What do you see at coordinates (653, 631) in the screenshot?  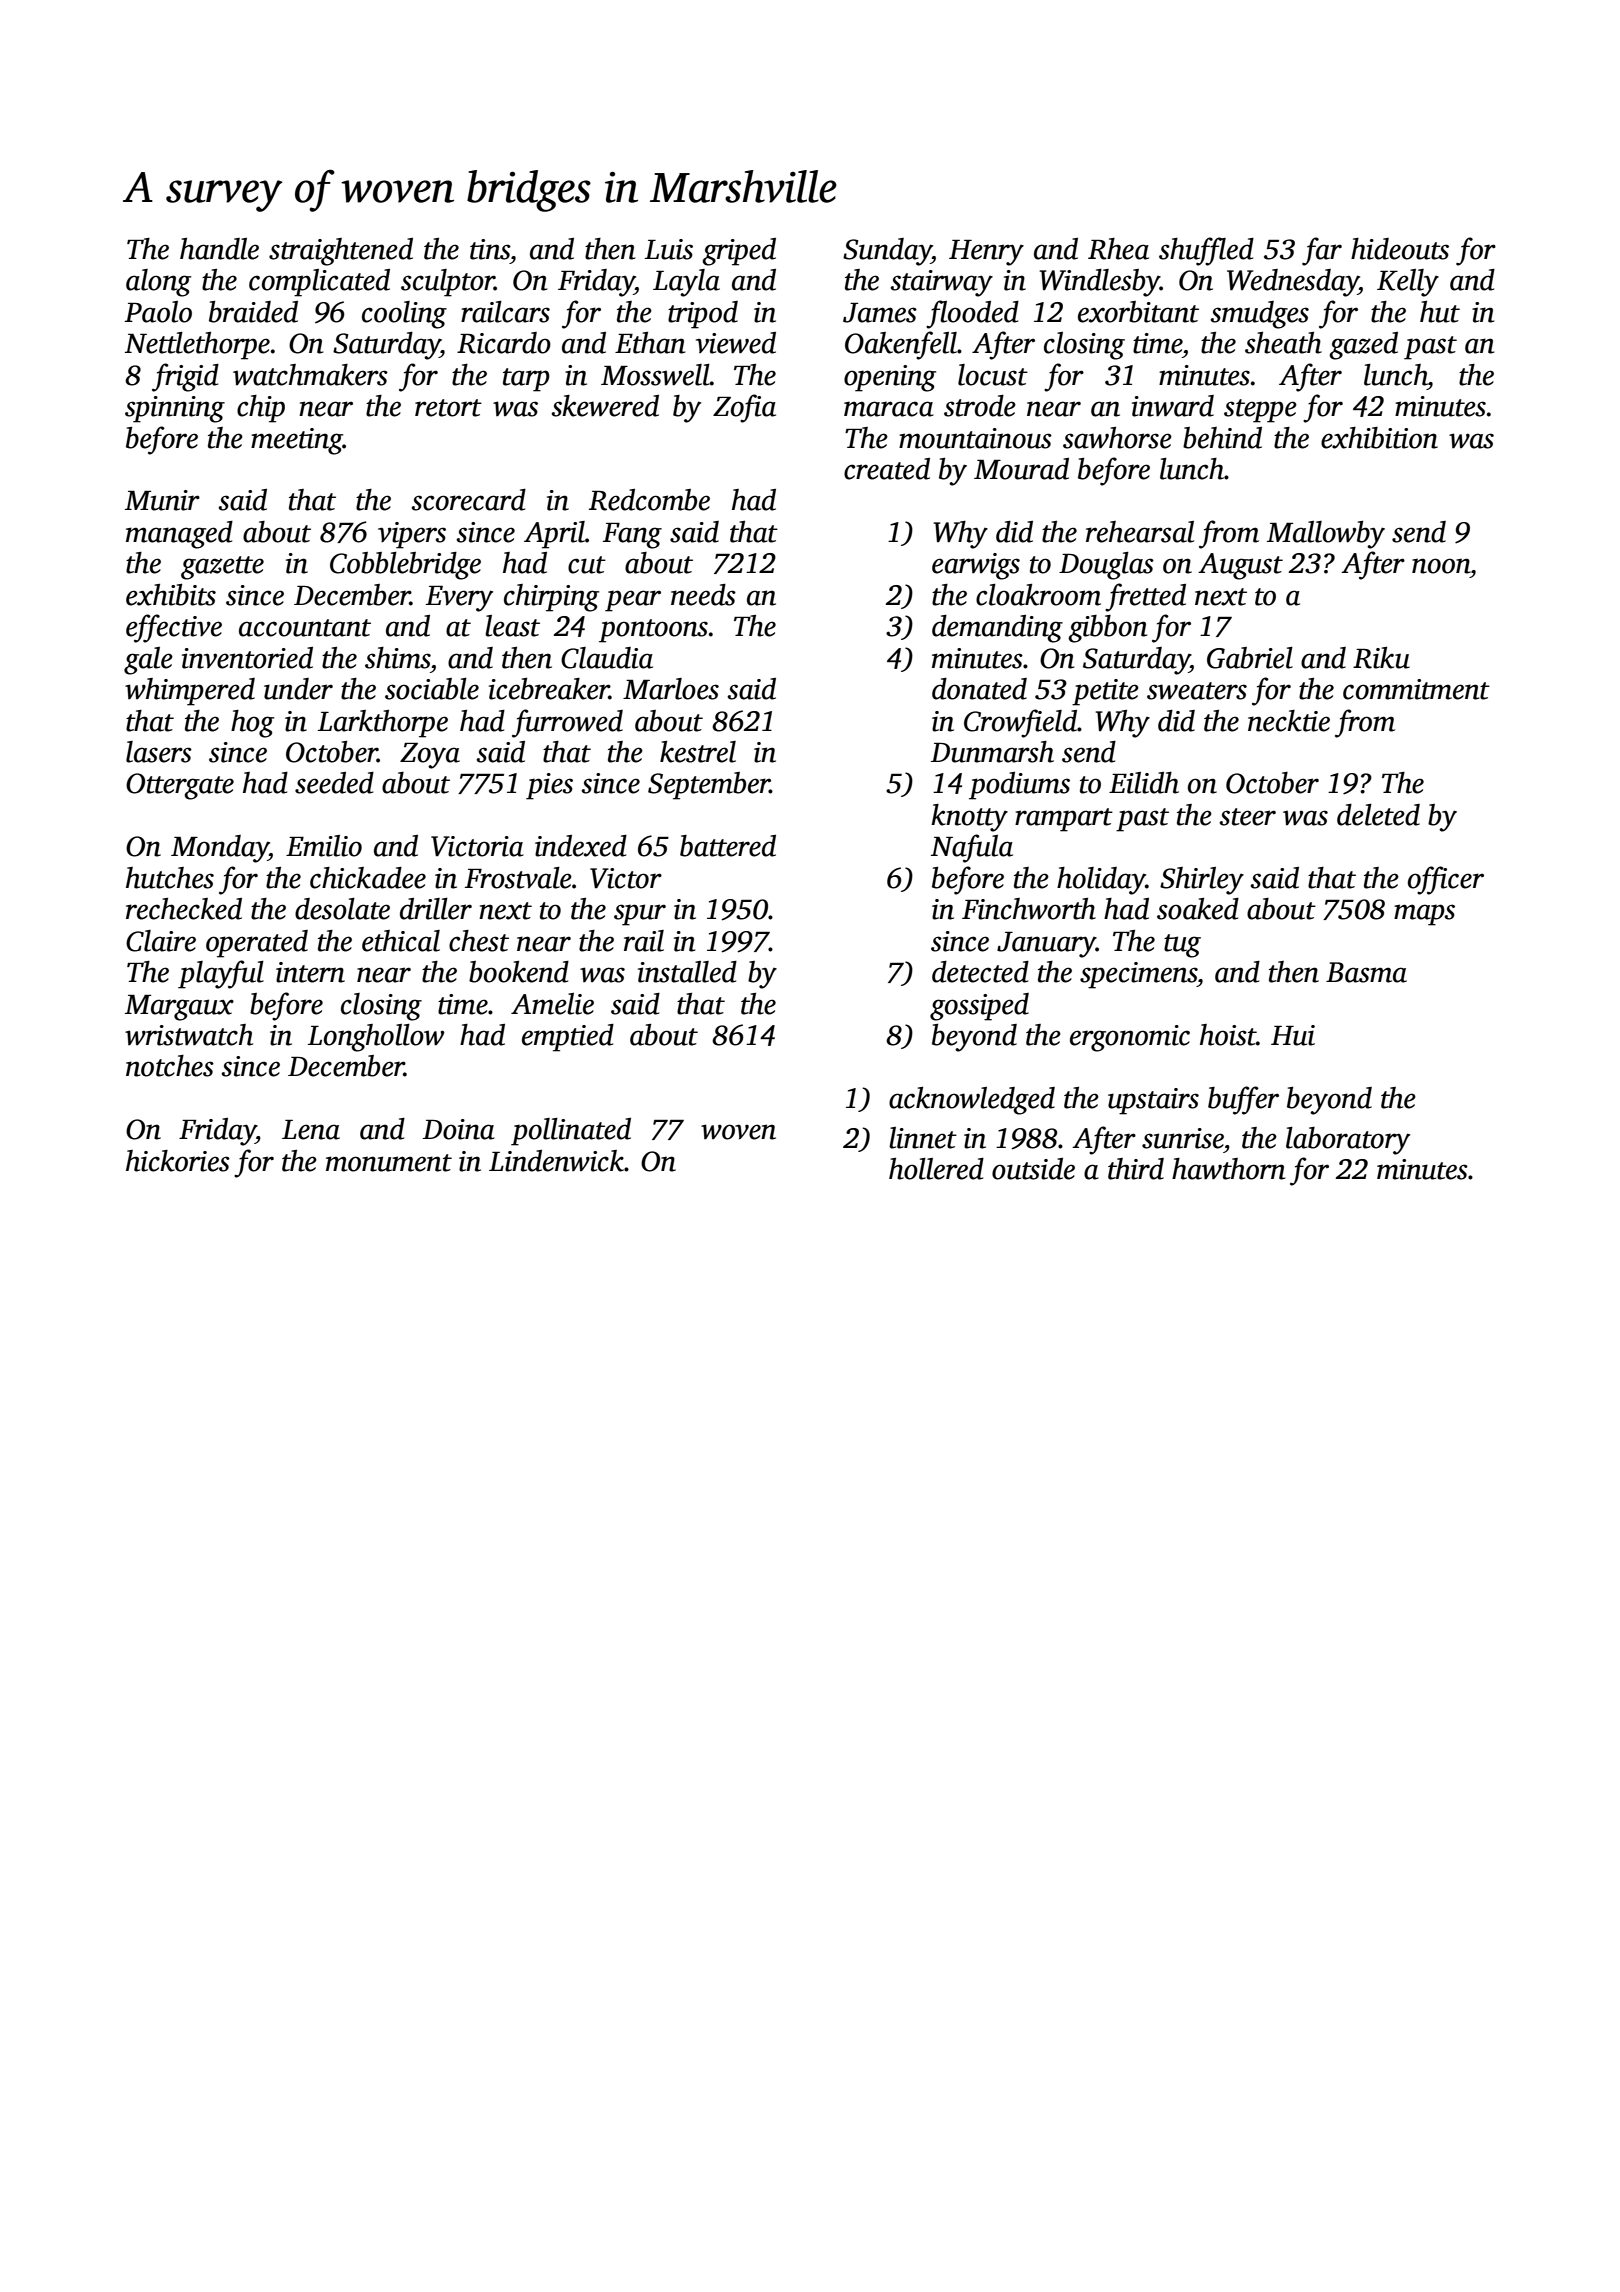 I see `pontoons` at bounding box center [653, 631].
